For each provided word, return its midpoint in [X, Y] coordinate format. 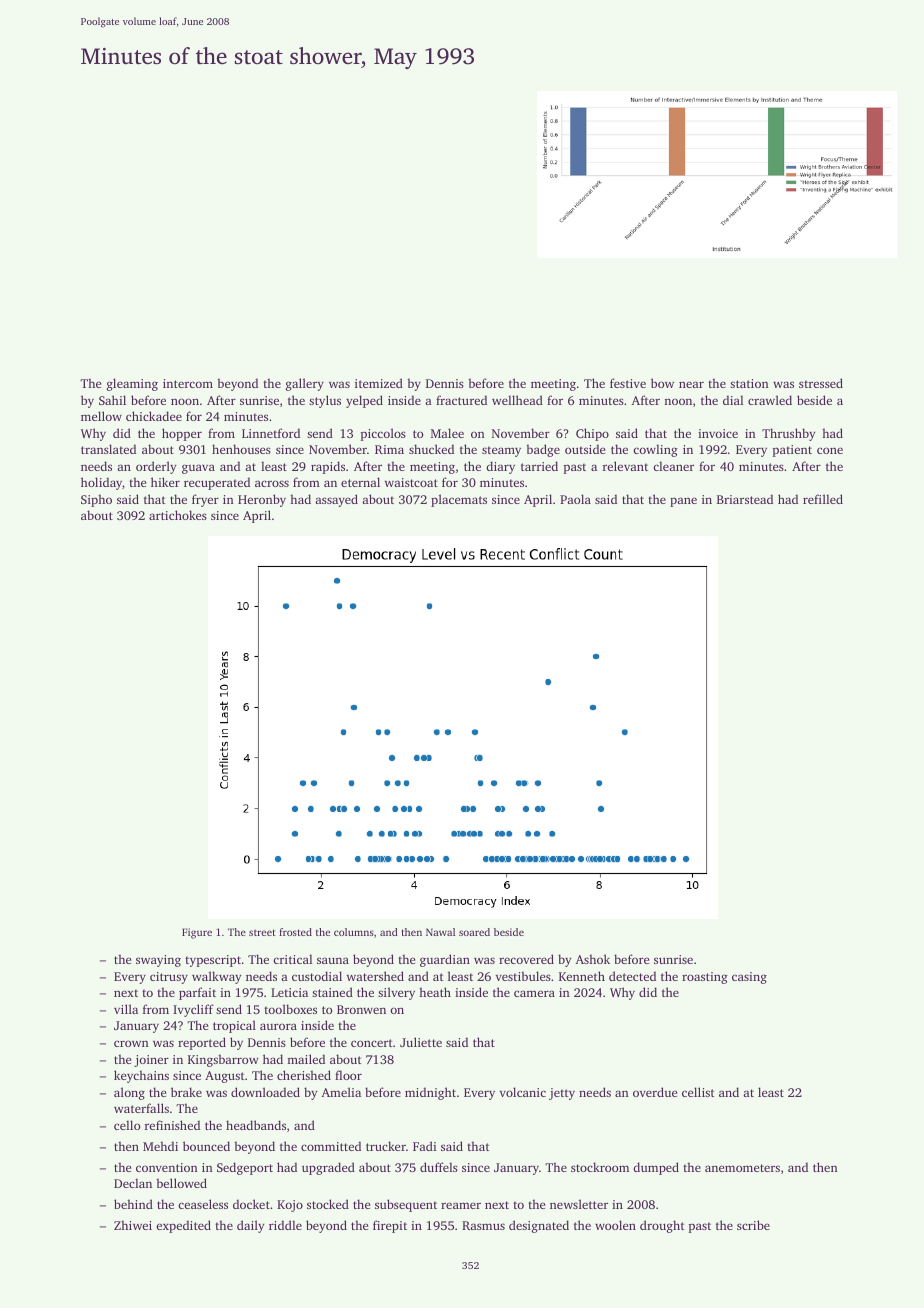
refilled [823, 499]
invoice [718, 433]
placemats [459, 500]
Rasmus [483, 1225]
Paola [575, 499]
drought [662, 1226]
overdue [655, 1092]
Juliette [421, 1042]
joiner [151, 1061]
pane [683, 502]
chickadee [154, 416]
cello [127, 1125]
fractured [461, 400]
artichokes [178, 515]
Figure [197, 933]
